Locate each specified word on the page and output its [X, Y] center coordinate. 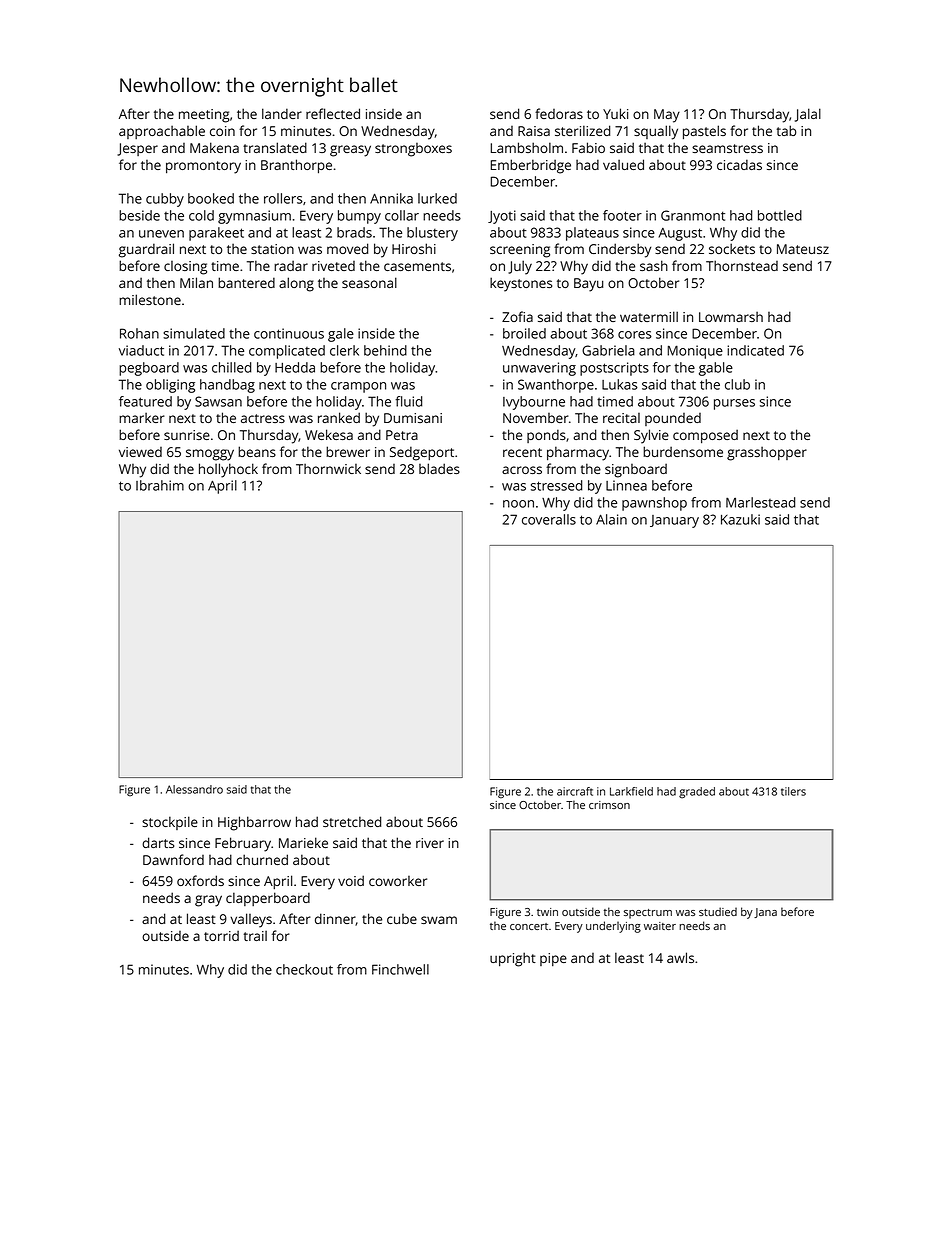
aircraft [575, 791]
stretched [352, 821]
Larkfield [631, 791]
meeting [204, 116]
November [536, 418]
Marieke [303, 842]
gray [208, 901]
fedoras [559, 113]
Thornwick [328, 468]
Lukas [620, 384]
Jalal [808, 115]
